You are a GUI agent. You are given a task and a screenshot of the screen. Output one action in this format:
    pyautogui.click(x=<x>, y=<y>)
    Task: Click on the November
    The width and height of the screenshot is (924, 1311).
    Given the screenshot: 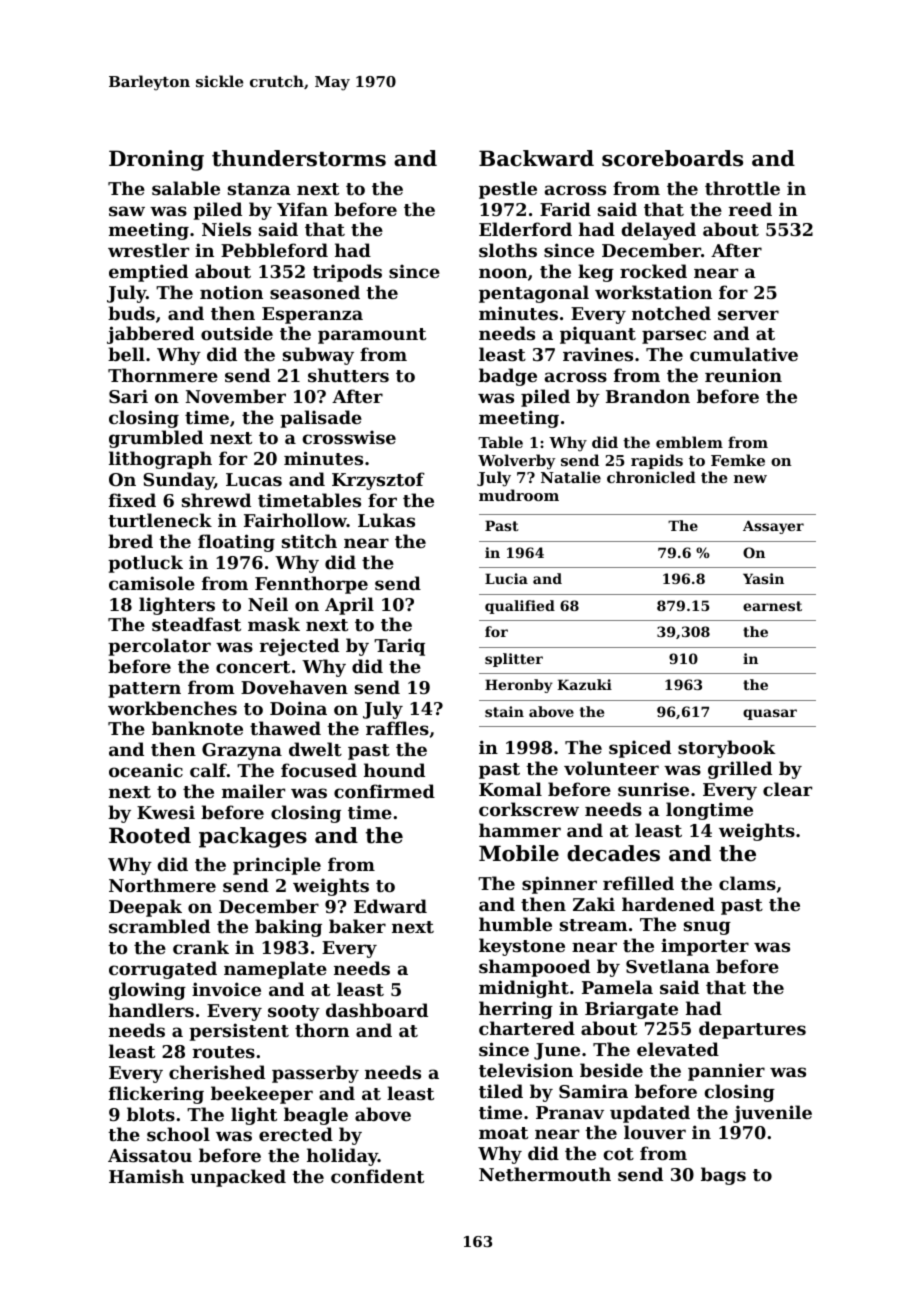 What is the action you would take?
    pyautogui.click(x=236, y=396)
